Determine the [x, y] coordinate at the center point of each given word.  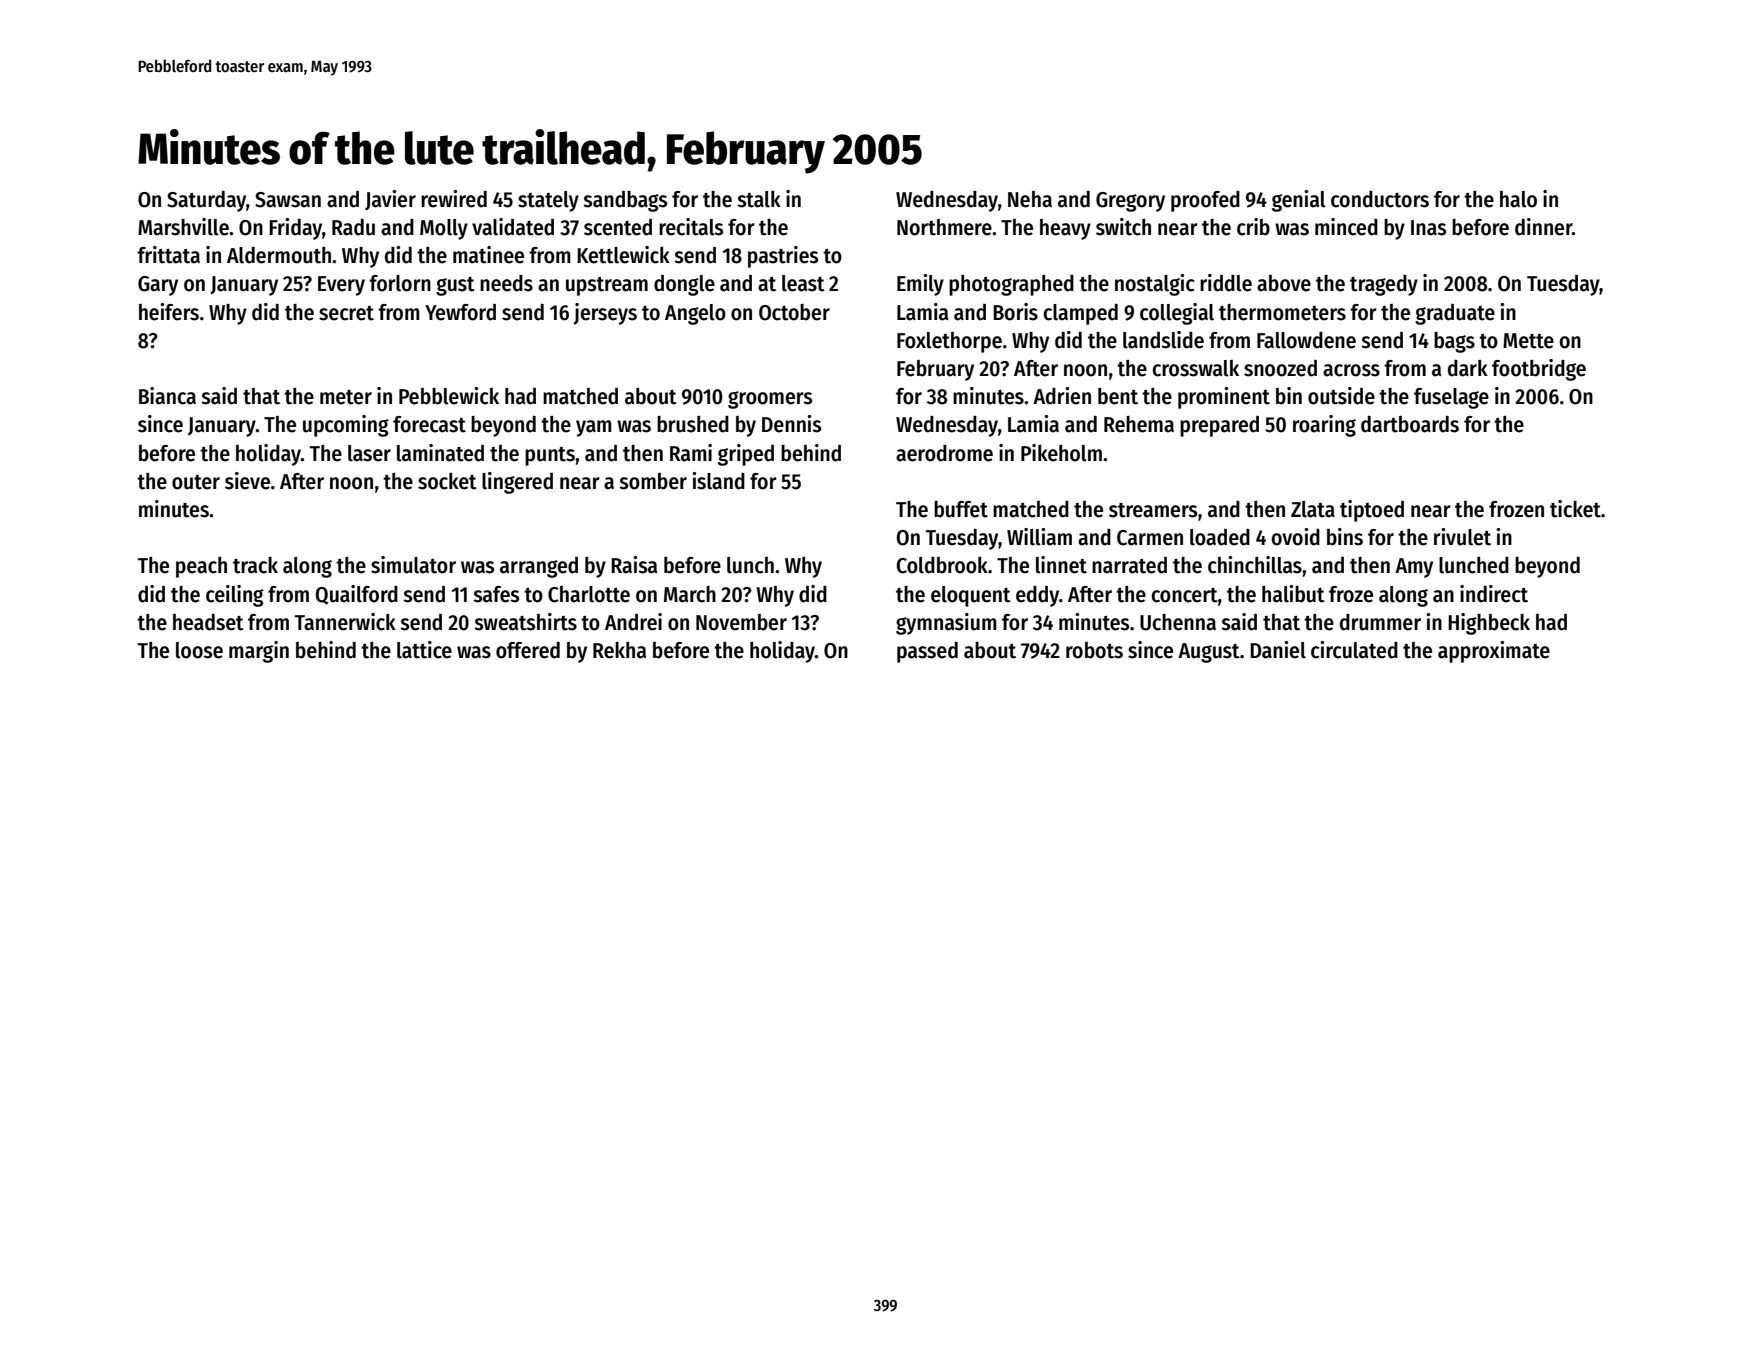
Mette [1528, 341]
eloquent [971, 596]
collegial [1177, 314]
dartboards [1410, 424]
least [803, 283]
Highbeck [1489, 624]
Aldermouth [279, 255]
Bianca [167, 396]
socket [447, 481]
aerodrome [944, 453]
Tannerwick [345, 622]
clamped [1080, 314]
